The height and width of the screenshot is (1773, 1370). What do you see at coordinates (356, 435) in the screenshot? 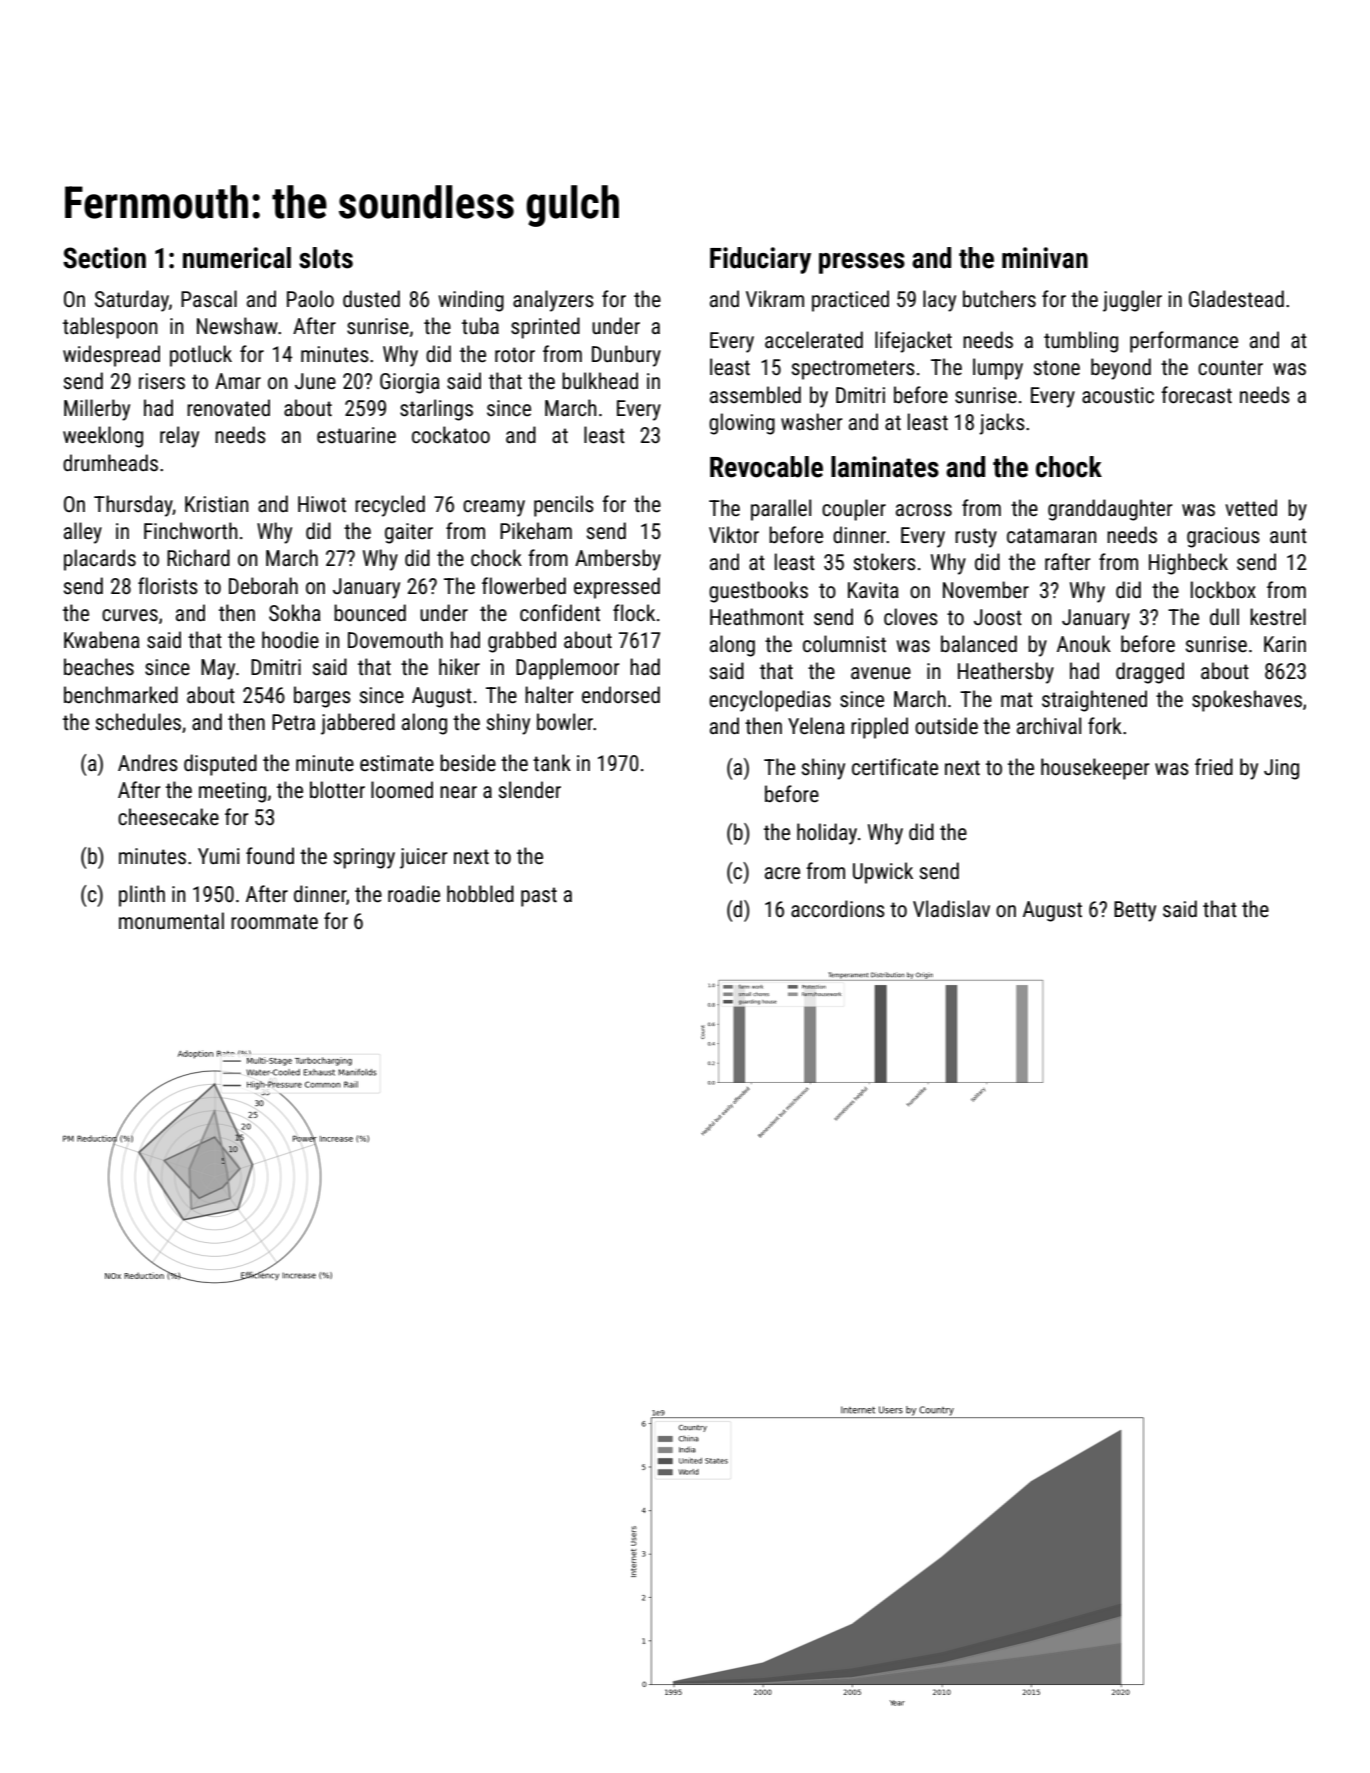
I see `estuarine` at bounding box center [356, 435].
